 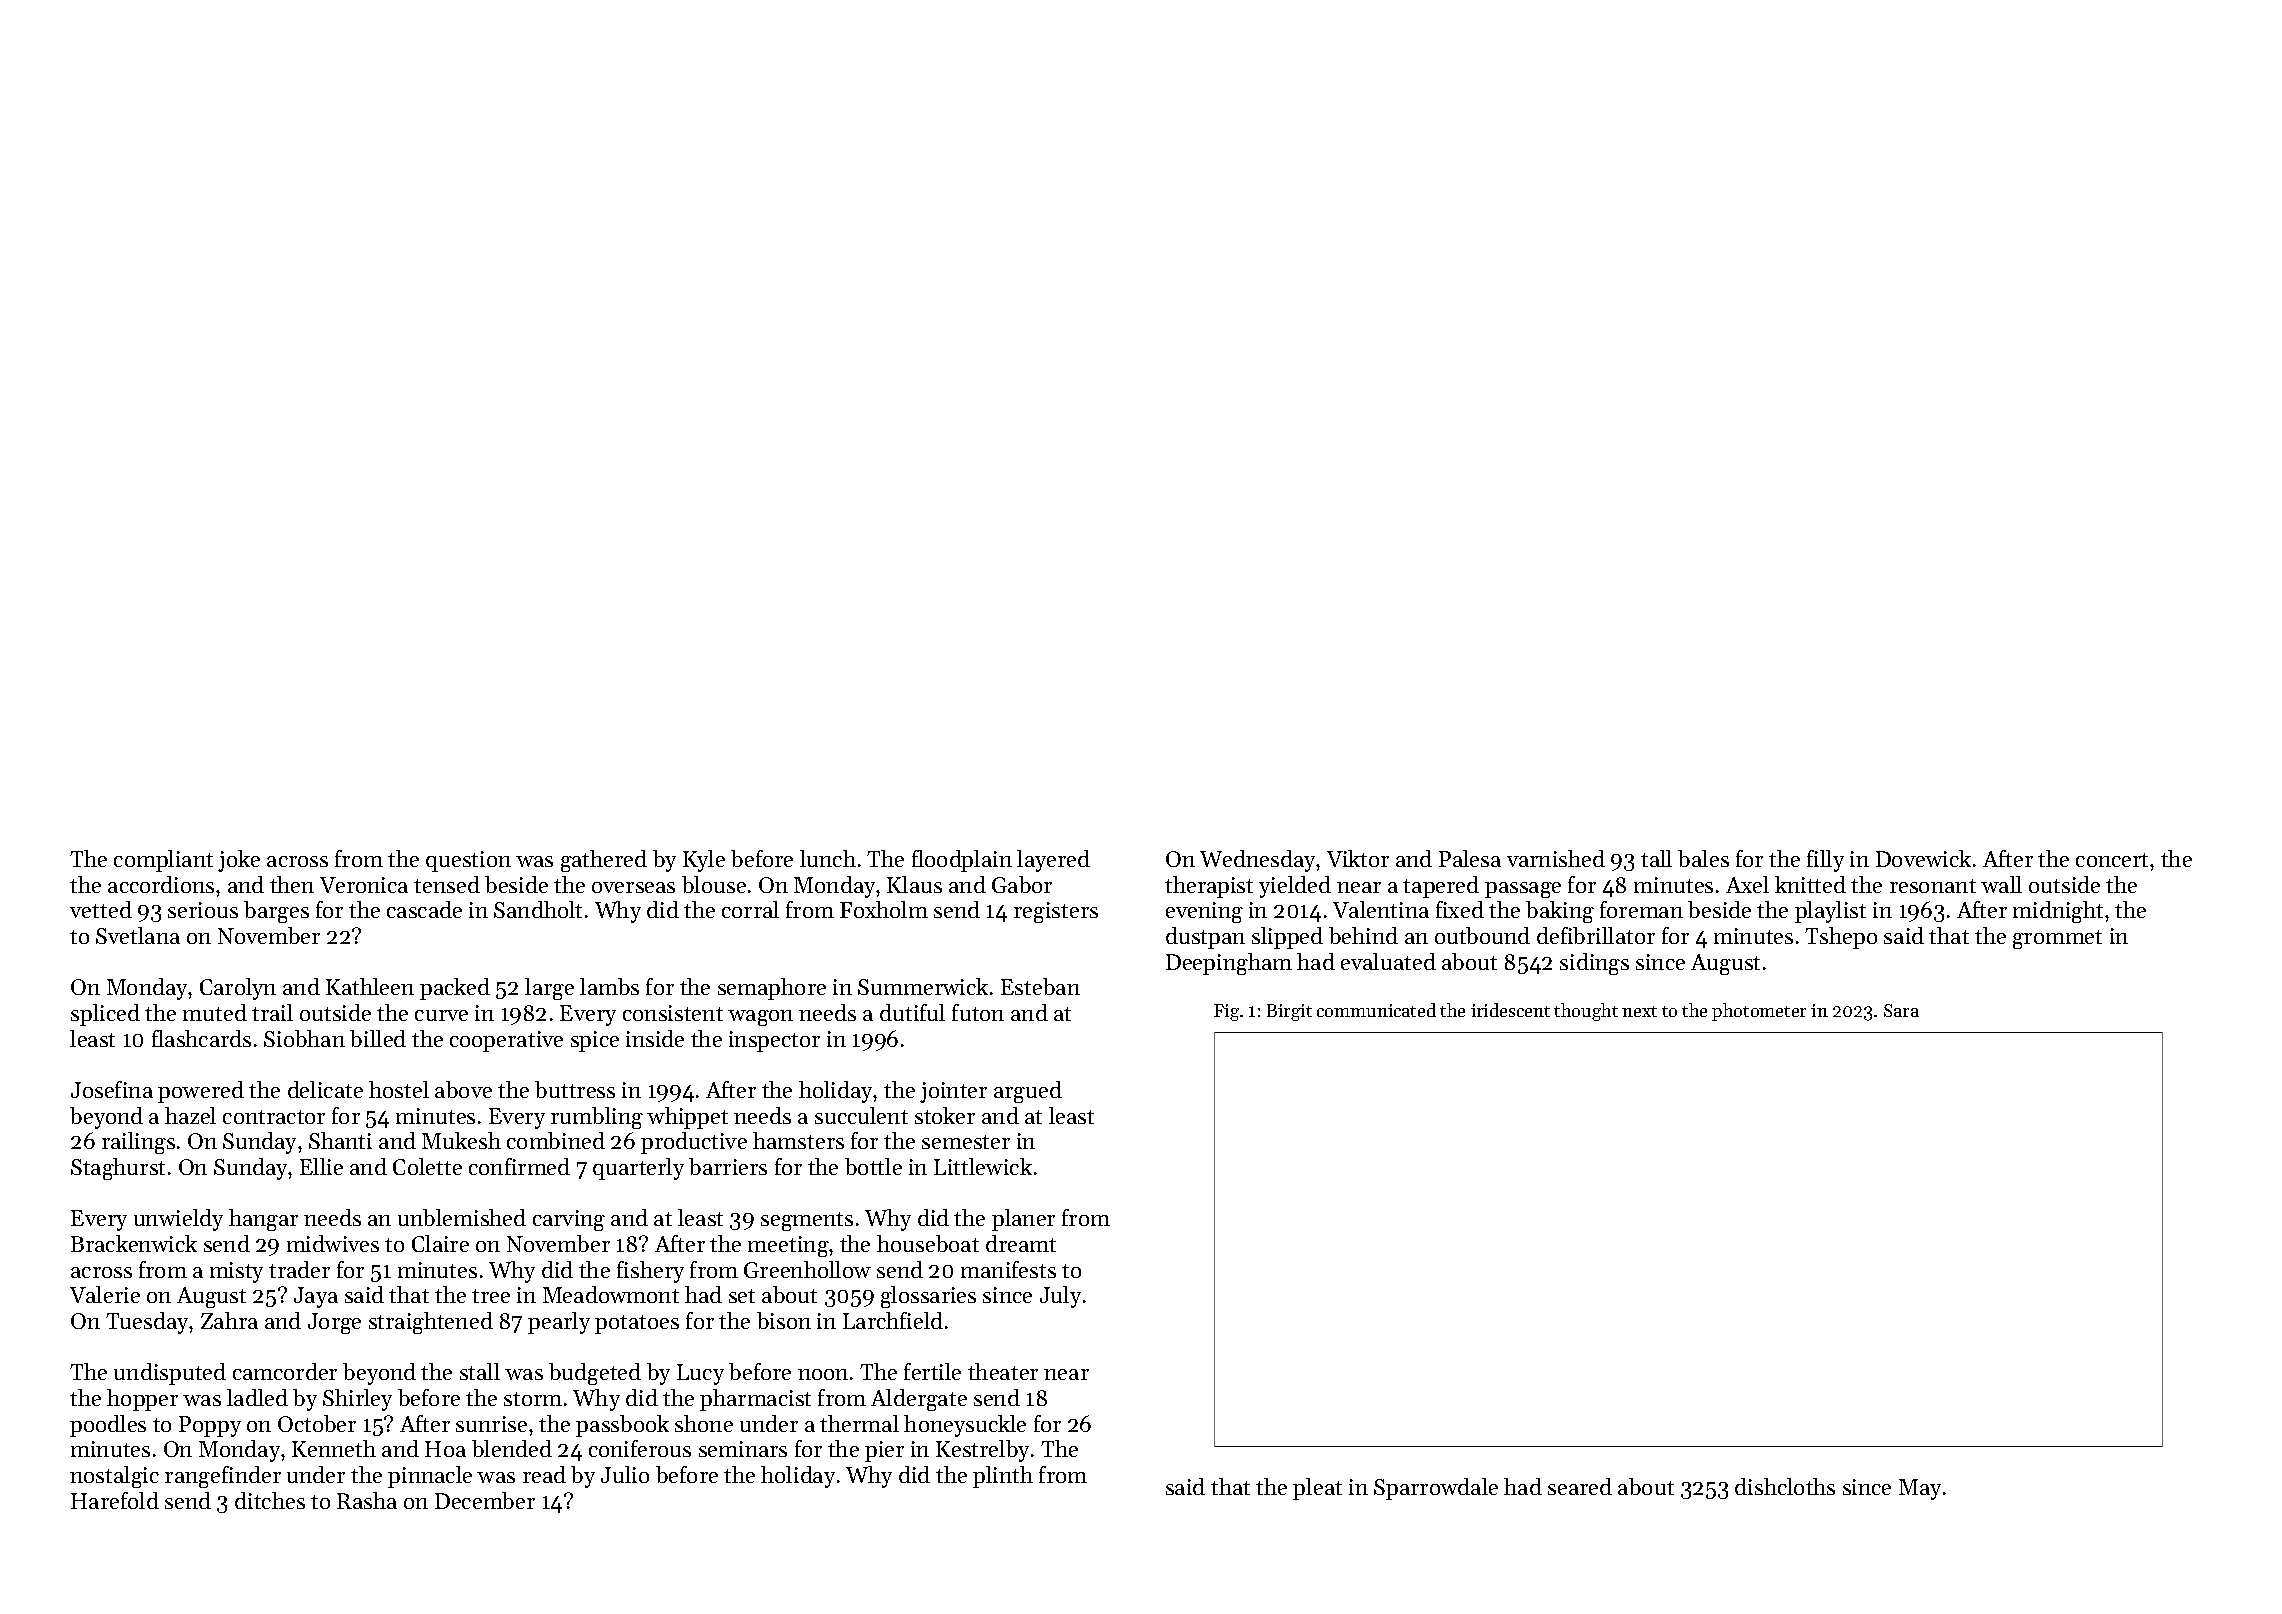 What do you see at coordinates (1841, 938) in the screenshot?
I see `Tshepo` at bounding box center [1841, 938].
